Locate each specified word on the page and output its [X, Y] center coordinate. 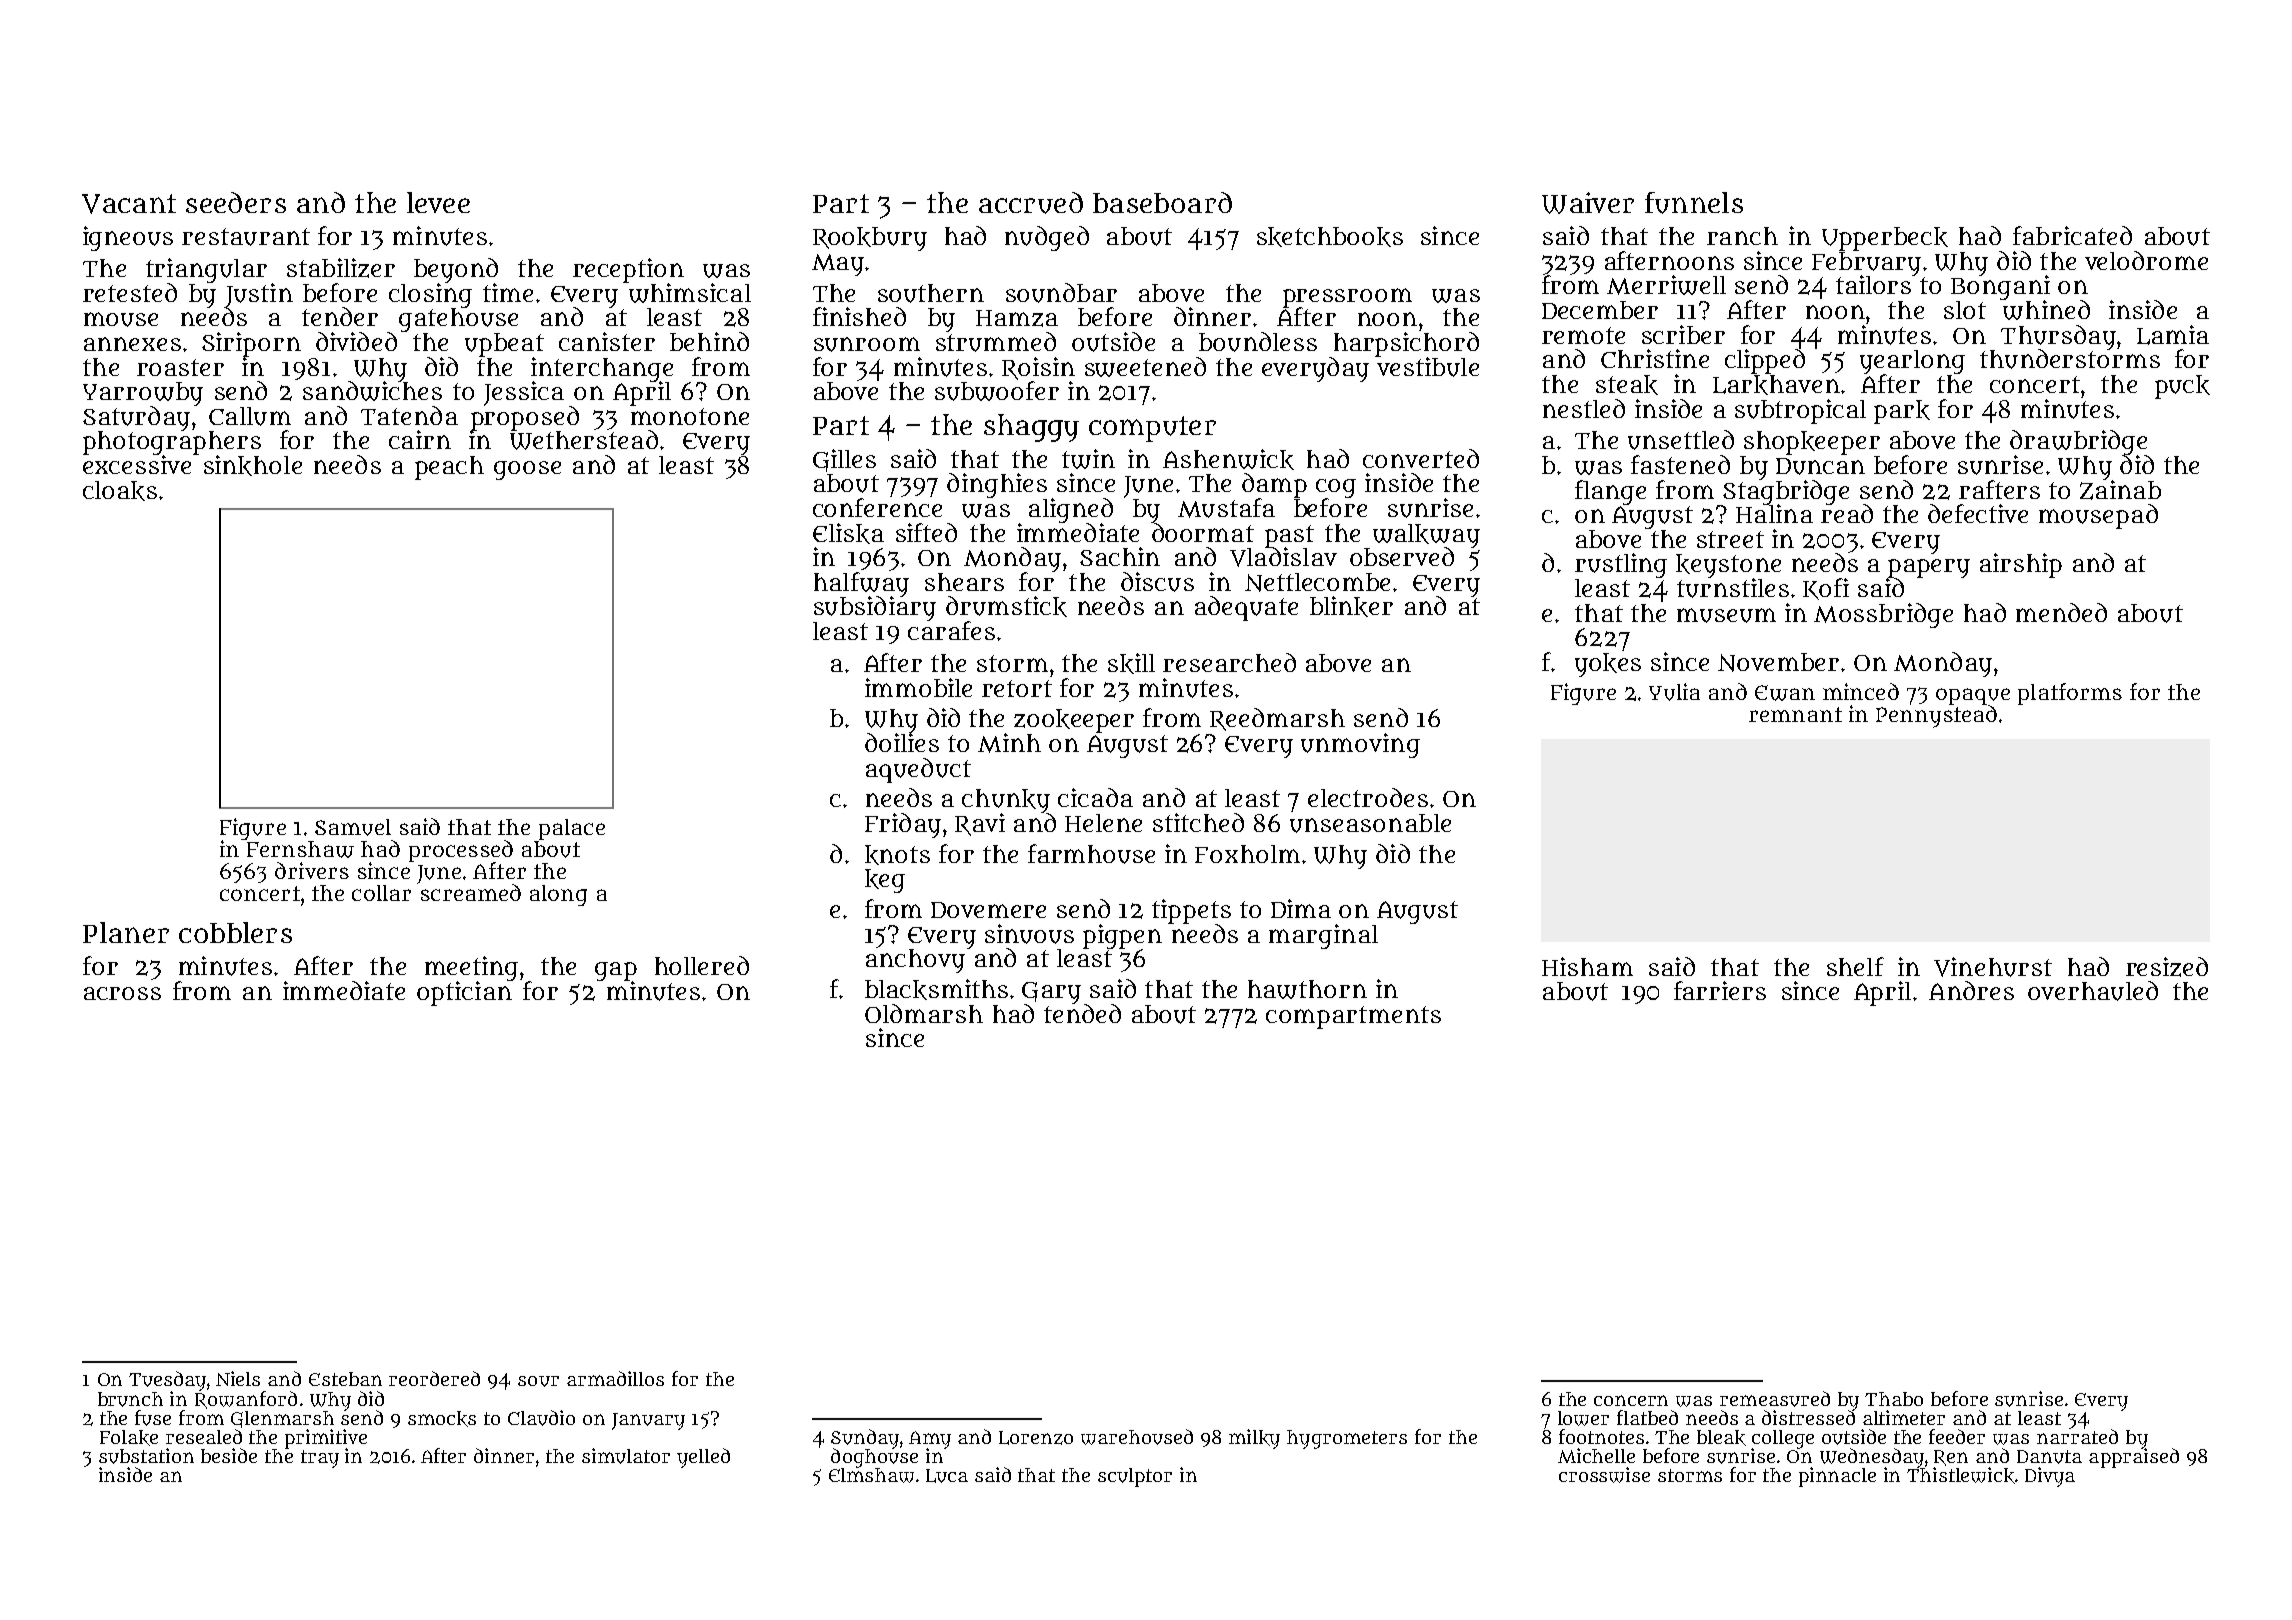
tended [1082, 1013]
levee [438, 202]
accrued [1031, 203]
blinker [1351, 606]
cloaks [120, 491]
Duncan [1820, 466]
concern [1631, 1400]
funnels [1694, 203]
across [122, 993]
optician [464, 993]
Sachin [1120, 556]
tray [320, 1459]
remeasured [1775, 1399]
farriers [1720, 990]
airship [2021, 565]
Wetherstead [584, 440]
